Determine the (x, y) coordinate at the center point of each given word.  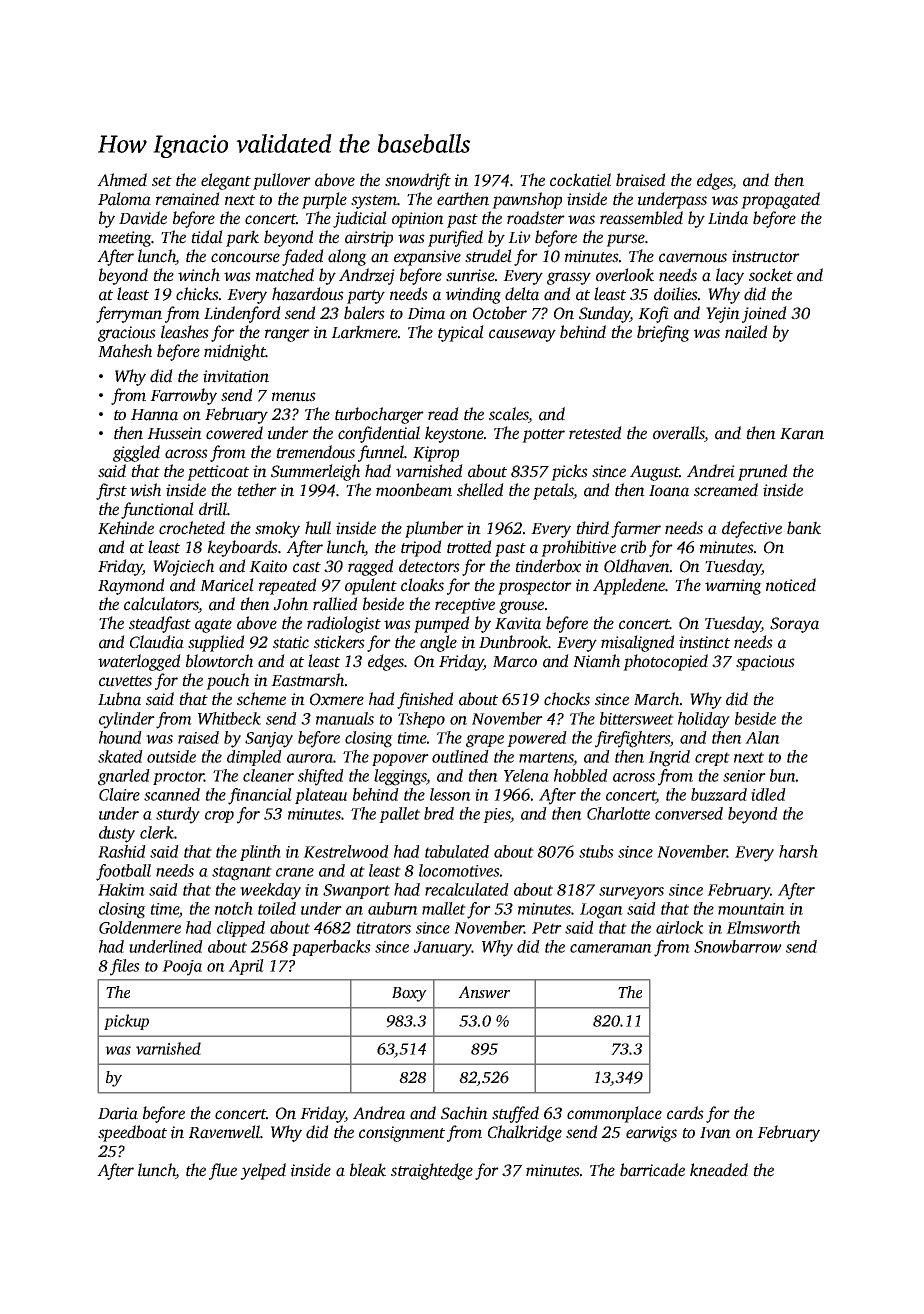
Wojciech (183, 567)
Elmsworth (763, 927)
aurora (310, 758)
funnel (381, 453)
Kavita (518, 623)
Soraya (794, 625)
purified (455, 238)
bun (783, 775)
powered (537, 739)
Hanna (154, 415)
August (654, 473)
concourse (245, 258)
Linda (728, 218)
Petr (547, 928)
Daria (118, 1113)
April (246, 967)
